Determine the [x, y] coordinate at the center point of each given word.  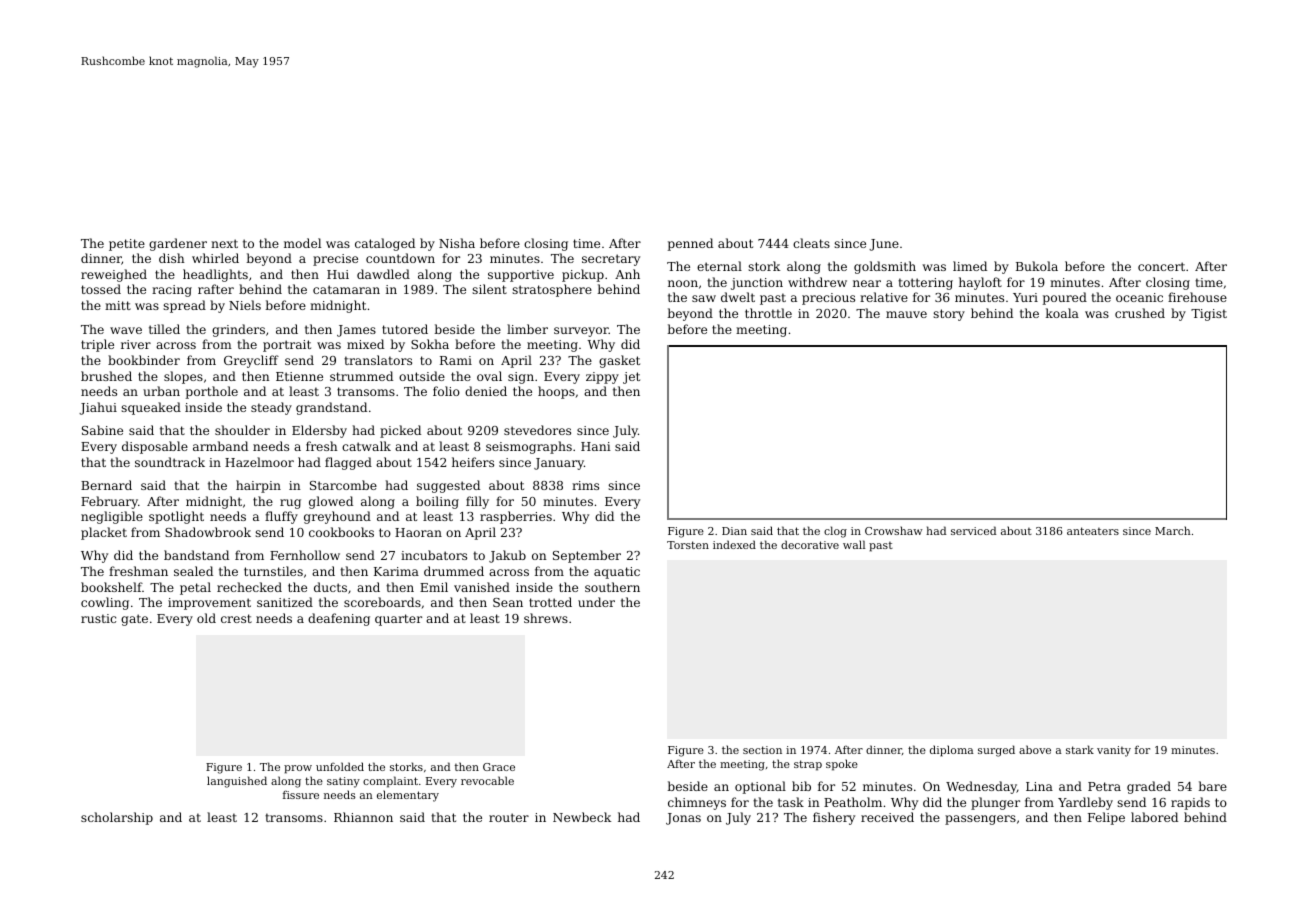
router [509, 817]
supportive [521, 276]
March [1173, 530]
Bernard [106, 485]
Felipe [1106, 818]
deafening [339, 619]
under [596, 602]
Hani [596, 446]
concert [1161, 266]
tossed [101, 289]
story [949, 315]
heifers [473, 462]
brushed [106, 376]
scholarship [117, 818]
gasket [619, 361]
